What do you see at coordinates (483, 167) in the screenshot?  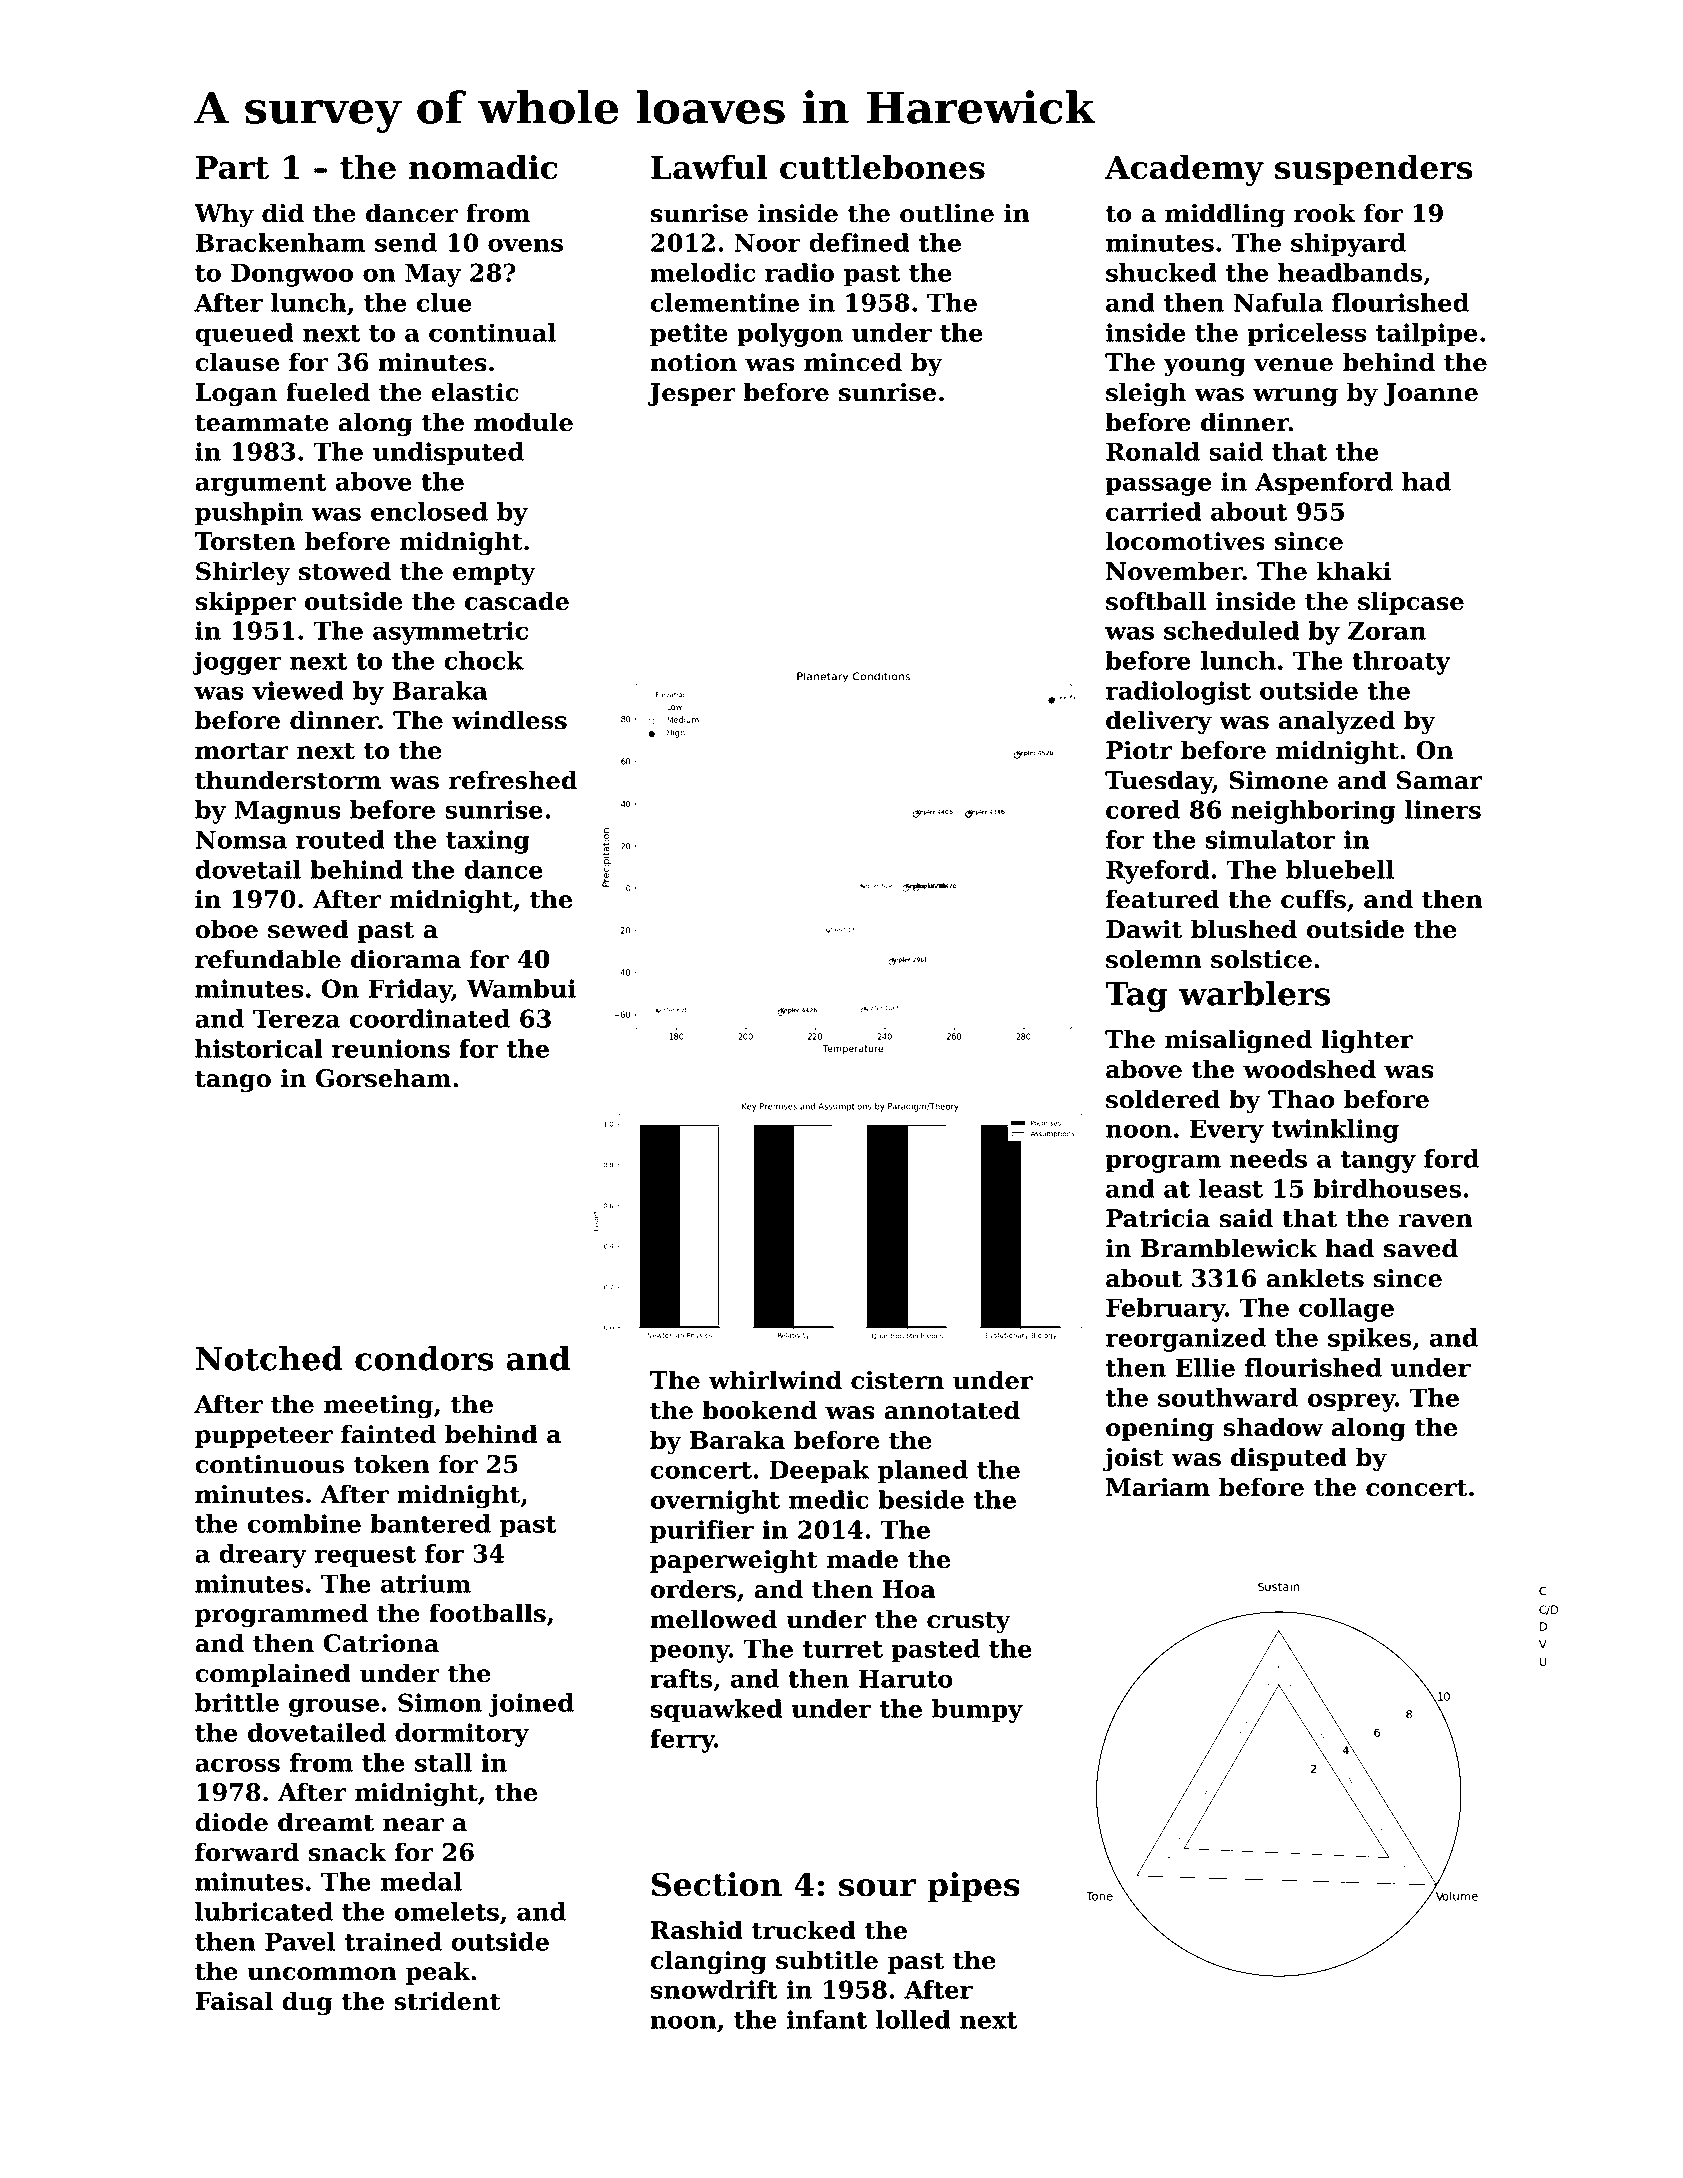 I see `nomadic` at bounding box center [483, 167].
